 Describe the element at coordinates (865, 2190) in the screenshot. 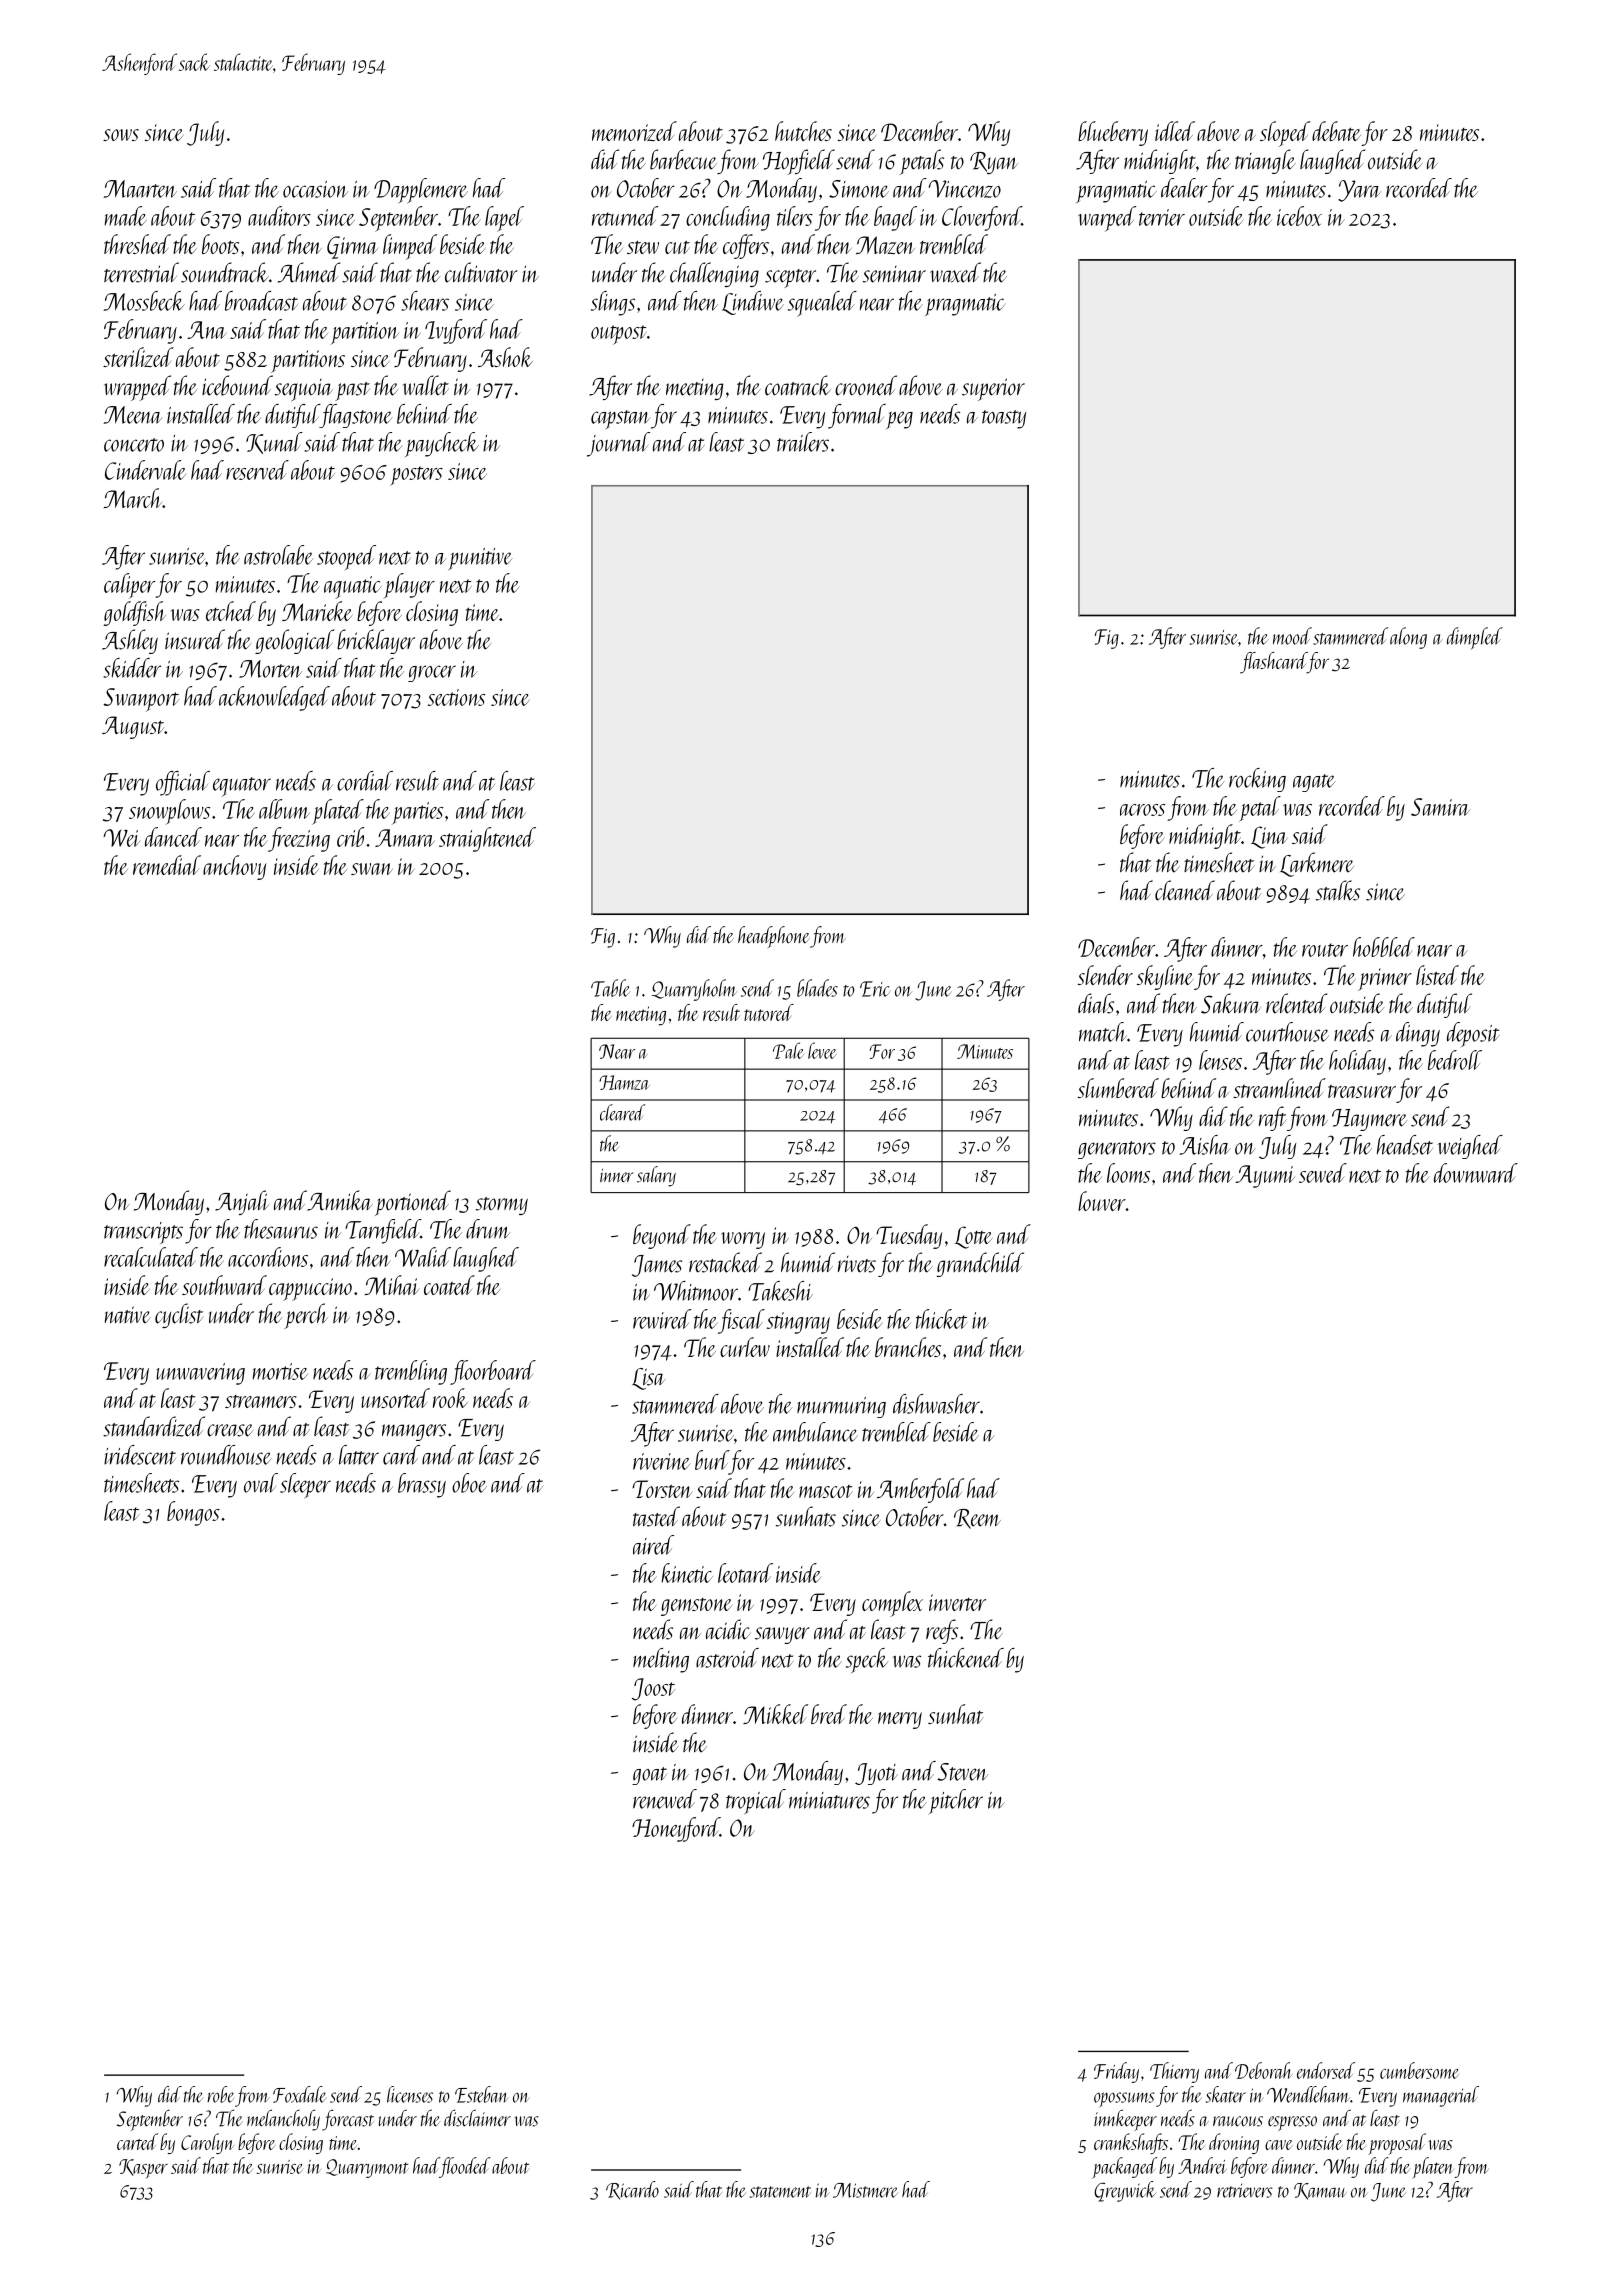

I see `Mistmere` at that location.
